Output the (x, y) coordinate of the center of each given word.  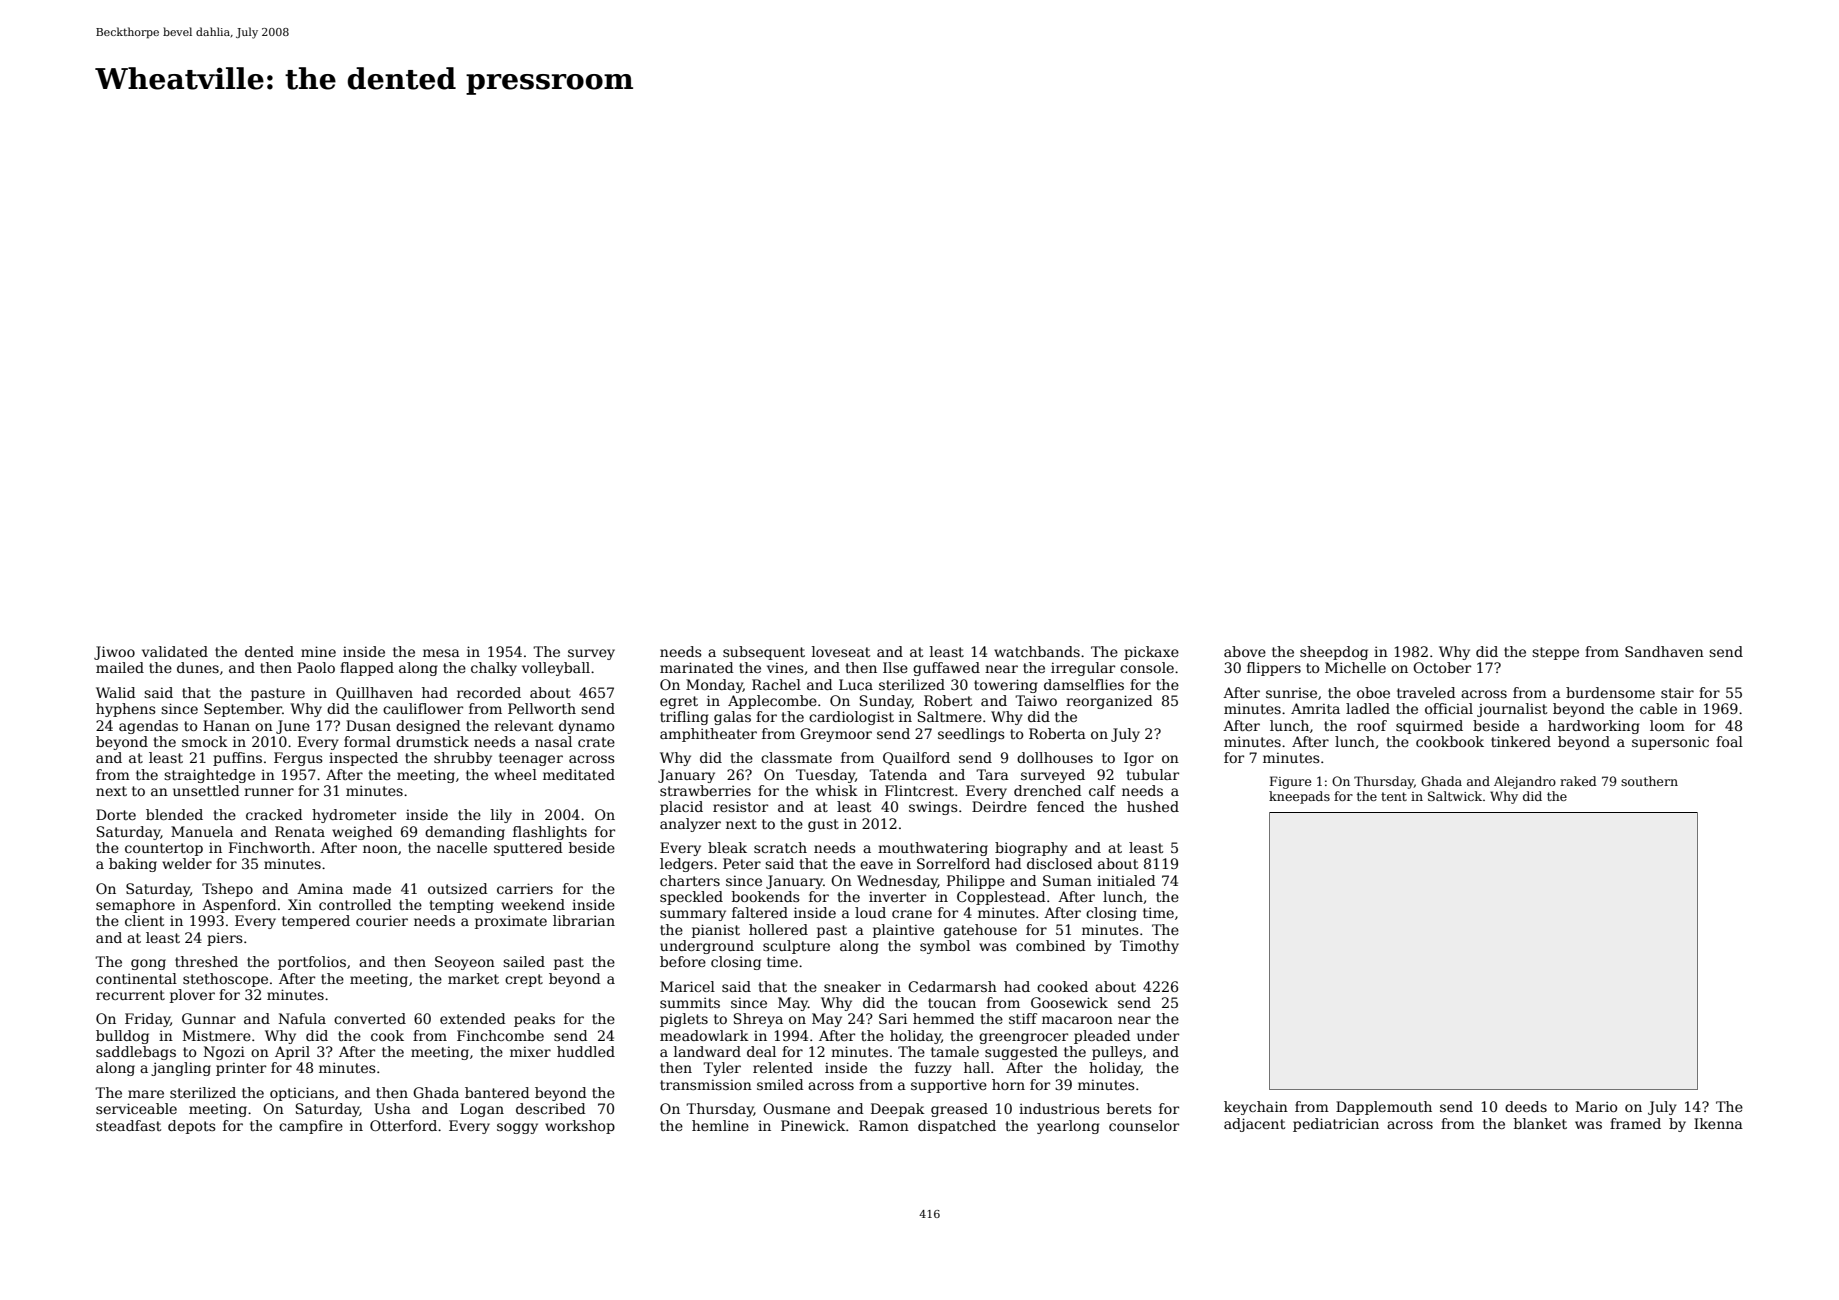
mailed (120, 667)
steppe (1555, 653)
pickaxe (1151, 653)
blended (174, 814)
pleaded (1102, 1037)
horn (1008, 1084)
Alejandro (1525, 782)
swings (933, 808)
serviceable (136, 1108)
